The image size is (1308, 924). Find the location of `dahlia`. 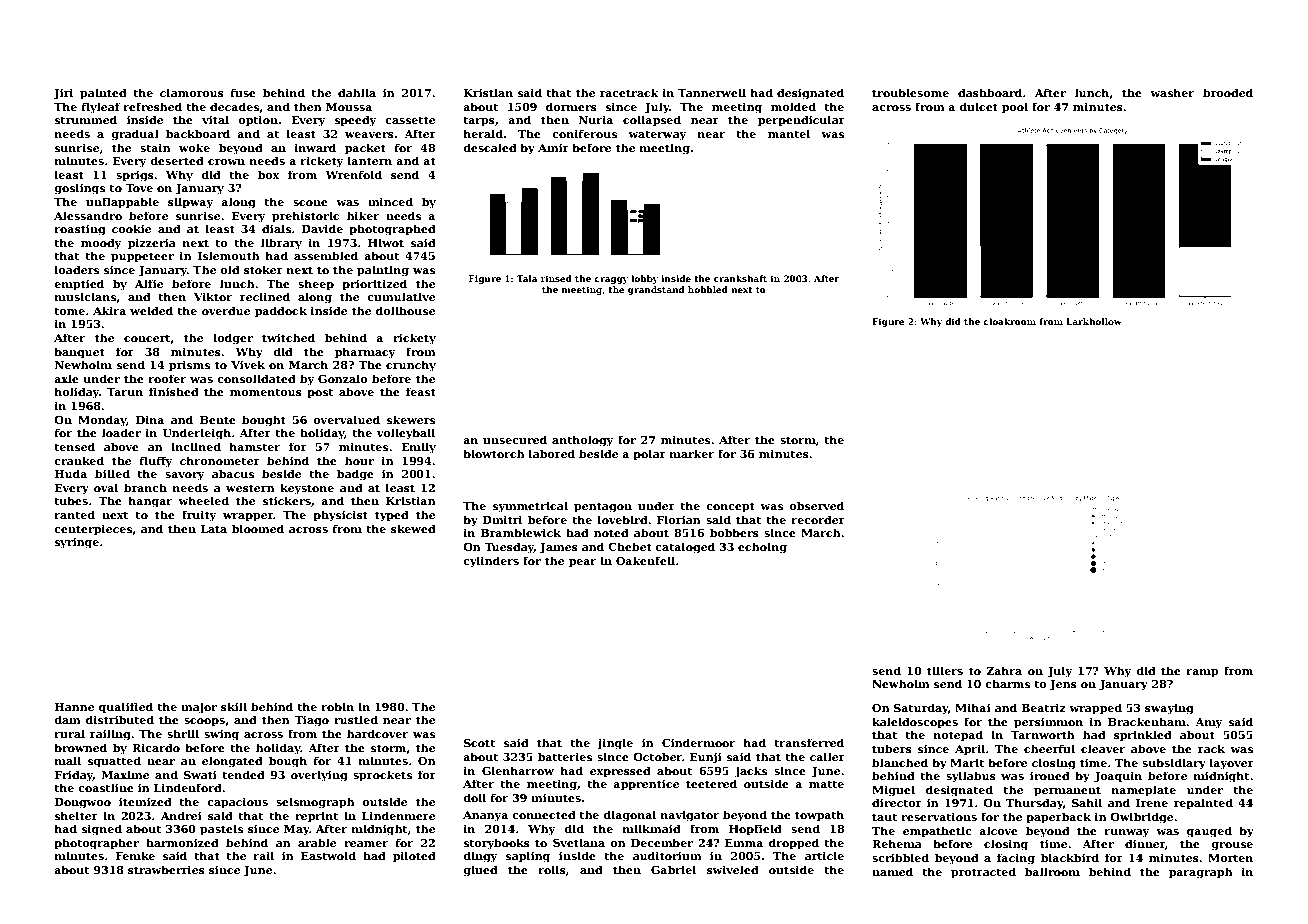

dahlia is located at coordinates (357, 92).
